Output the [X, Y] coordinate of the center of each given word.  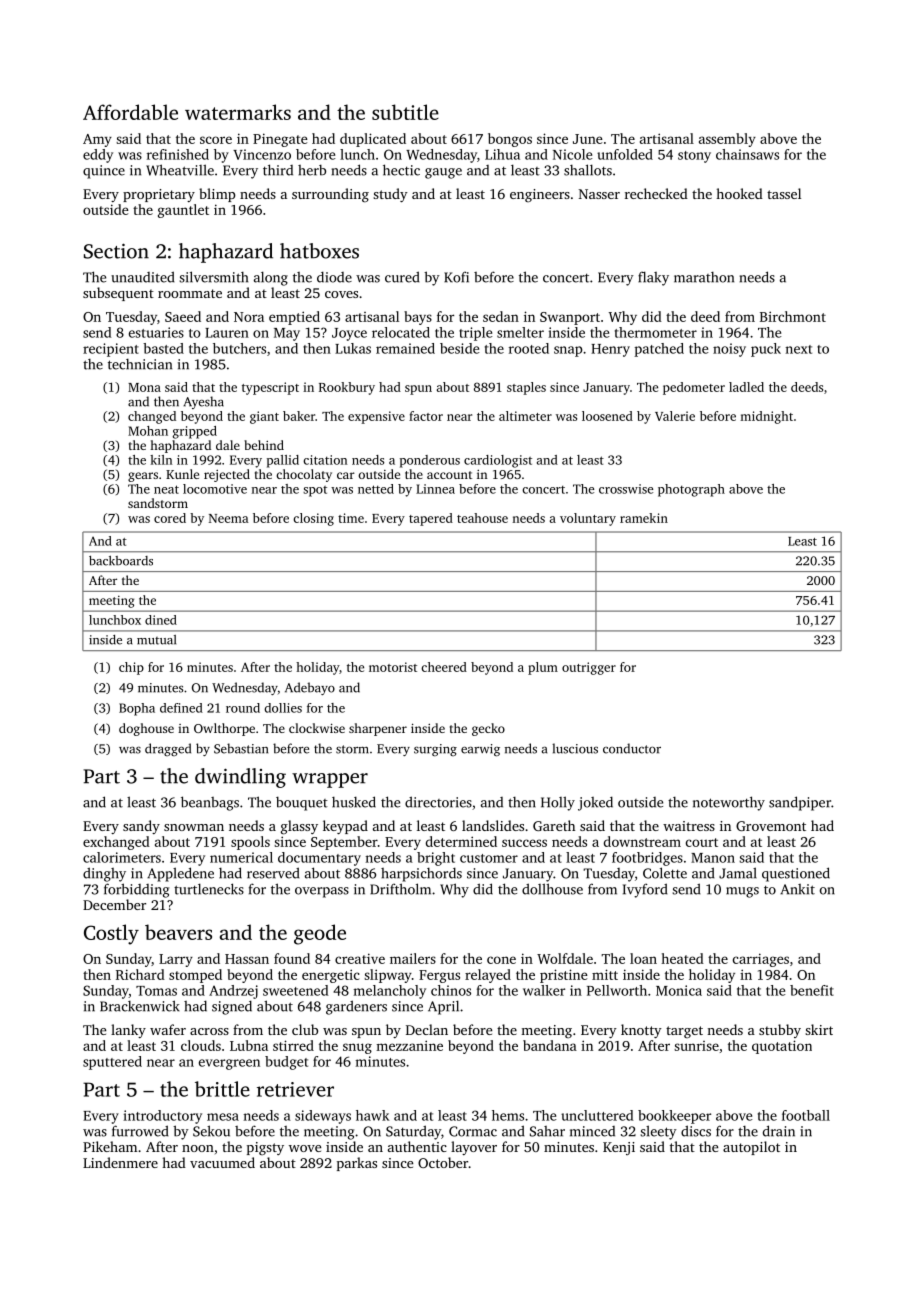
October [443, 1162]
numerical [241, 857]
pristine [564, 976]
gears [143, 477]
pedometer [694, 388]
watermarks [238, 112]
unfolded [625, 154]
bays [418, 318]
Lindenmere [120, 1162]
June [588, 139]
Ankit [797, 889]
